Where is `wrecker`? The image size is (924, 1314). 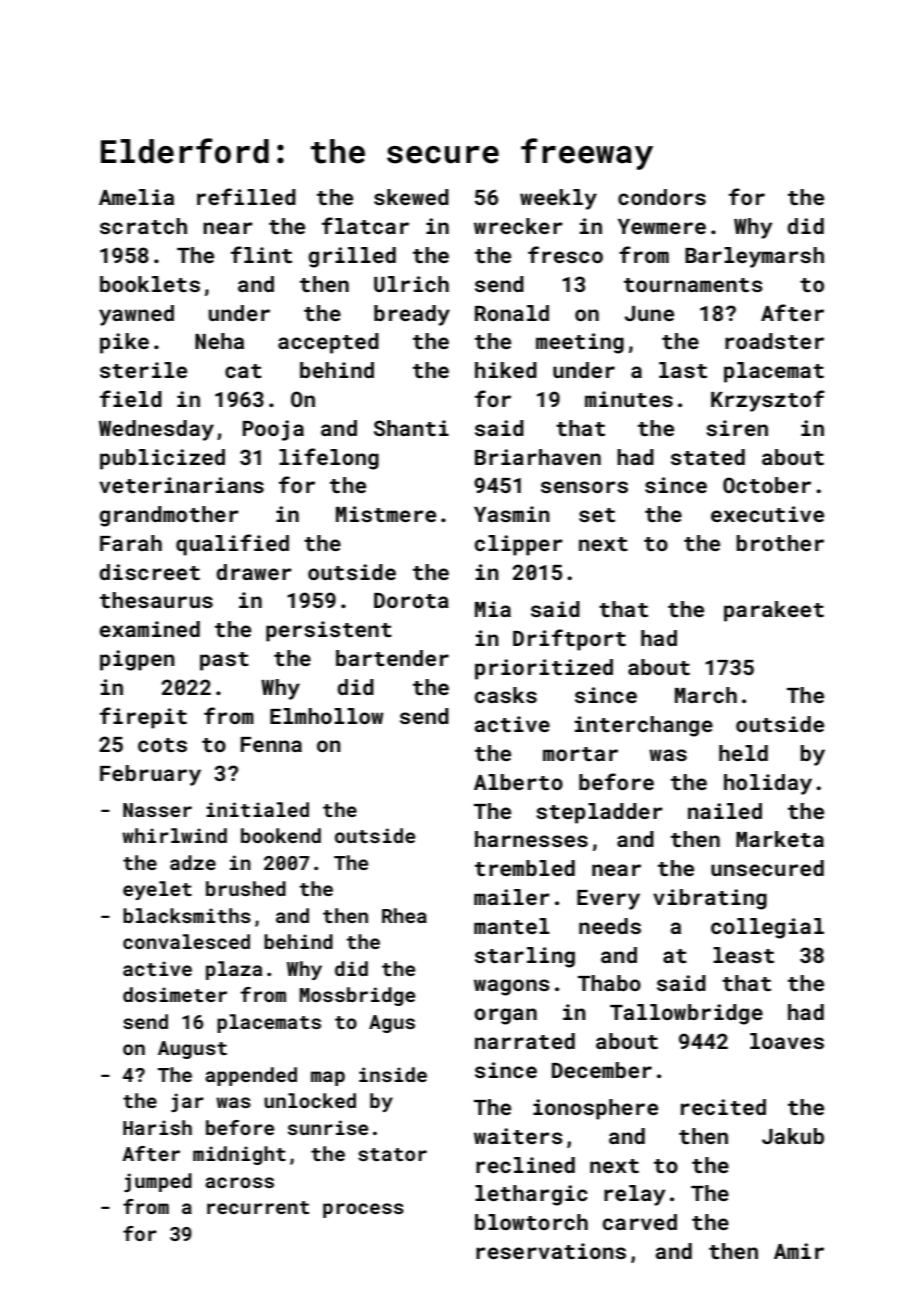
wrecker is located at coordinates (518, 226).
